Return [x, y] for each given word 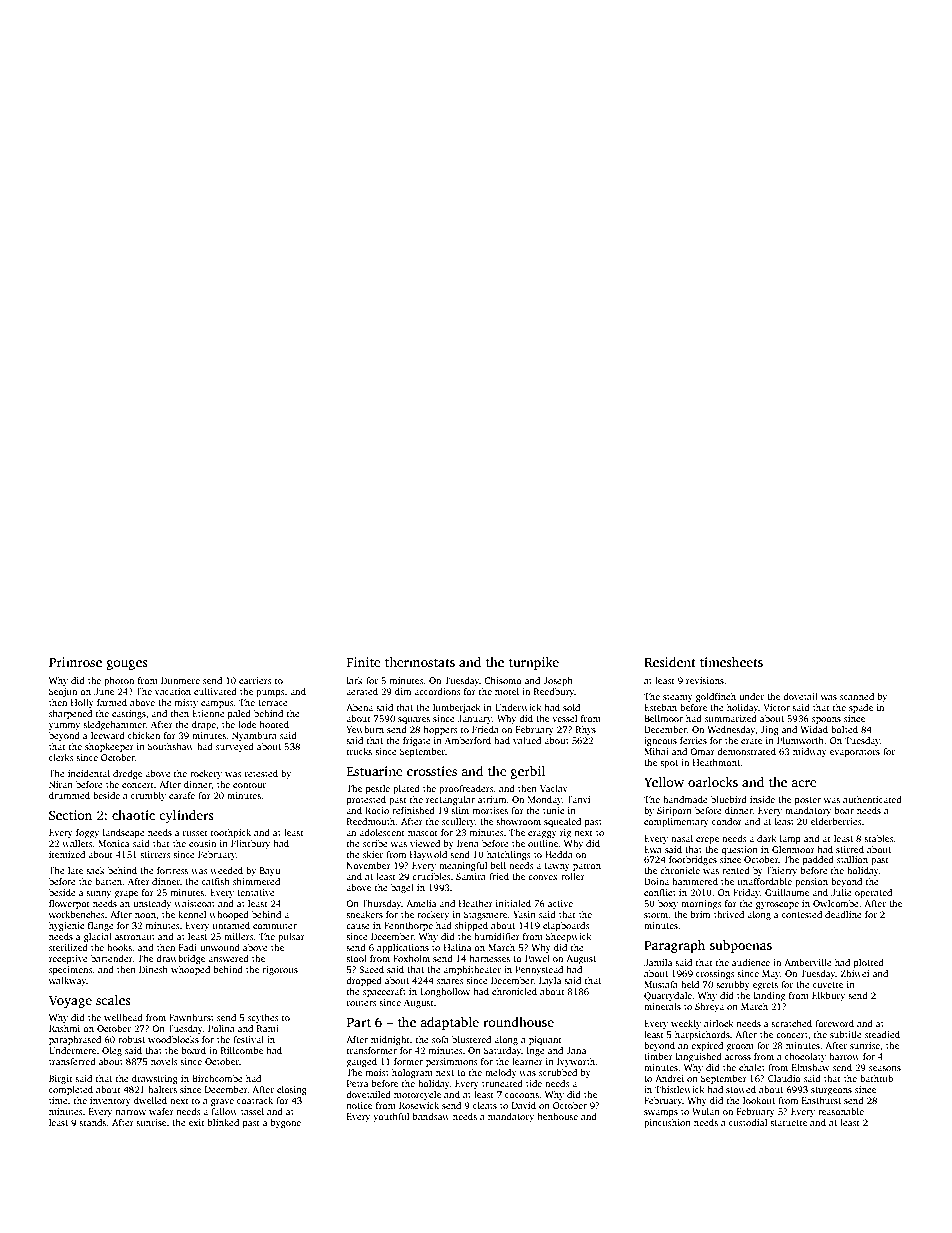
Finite [363, 662]
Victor [776, 707]
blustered [471, 1039]
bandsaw [431, 1116]
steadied [882, 1034]
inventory [110, 1101]
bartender [112, 958]
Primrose [75, 662]
